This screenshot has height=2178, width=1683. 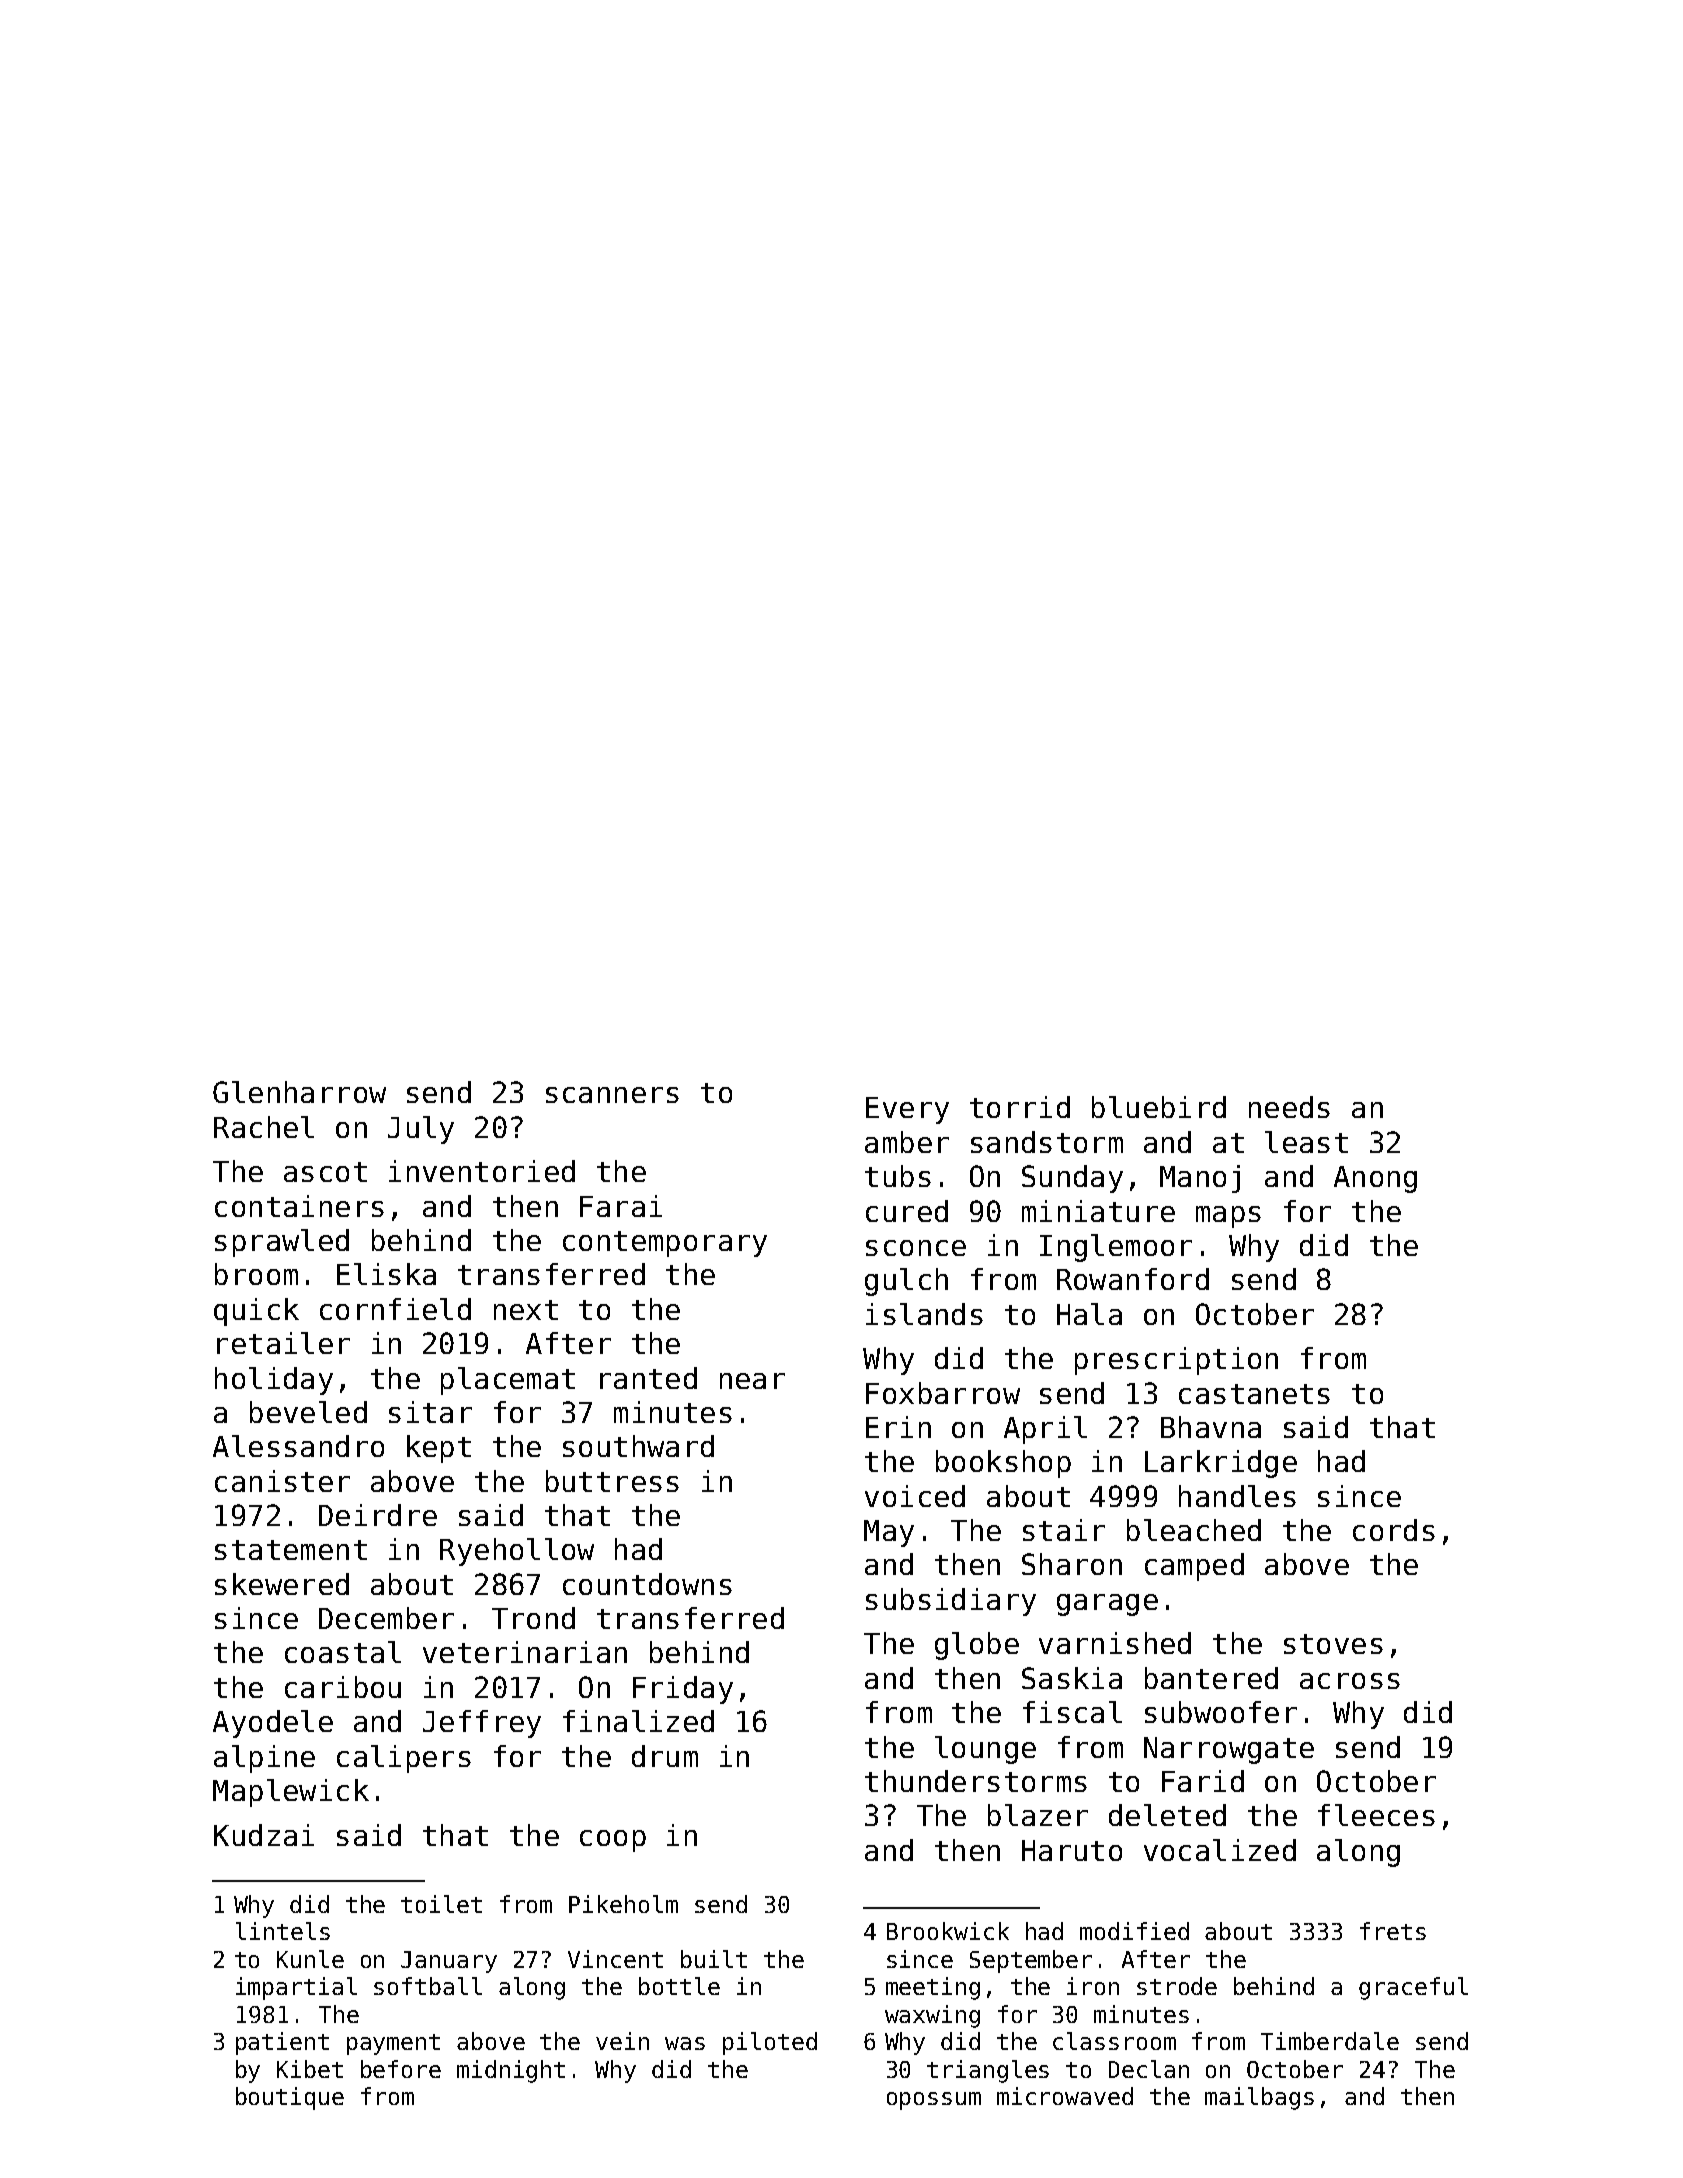 What do you see at coordinates (932, 2016) in the screenshot?
I see `waxwing` at bounding box center [932, 2016].
